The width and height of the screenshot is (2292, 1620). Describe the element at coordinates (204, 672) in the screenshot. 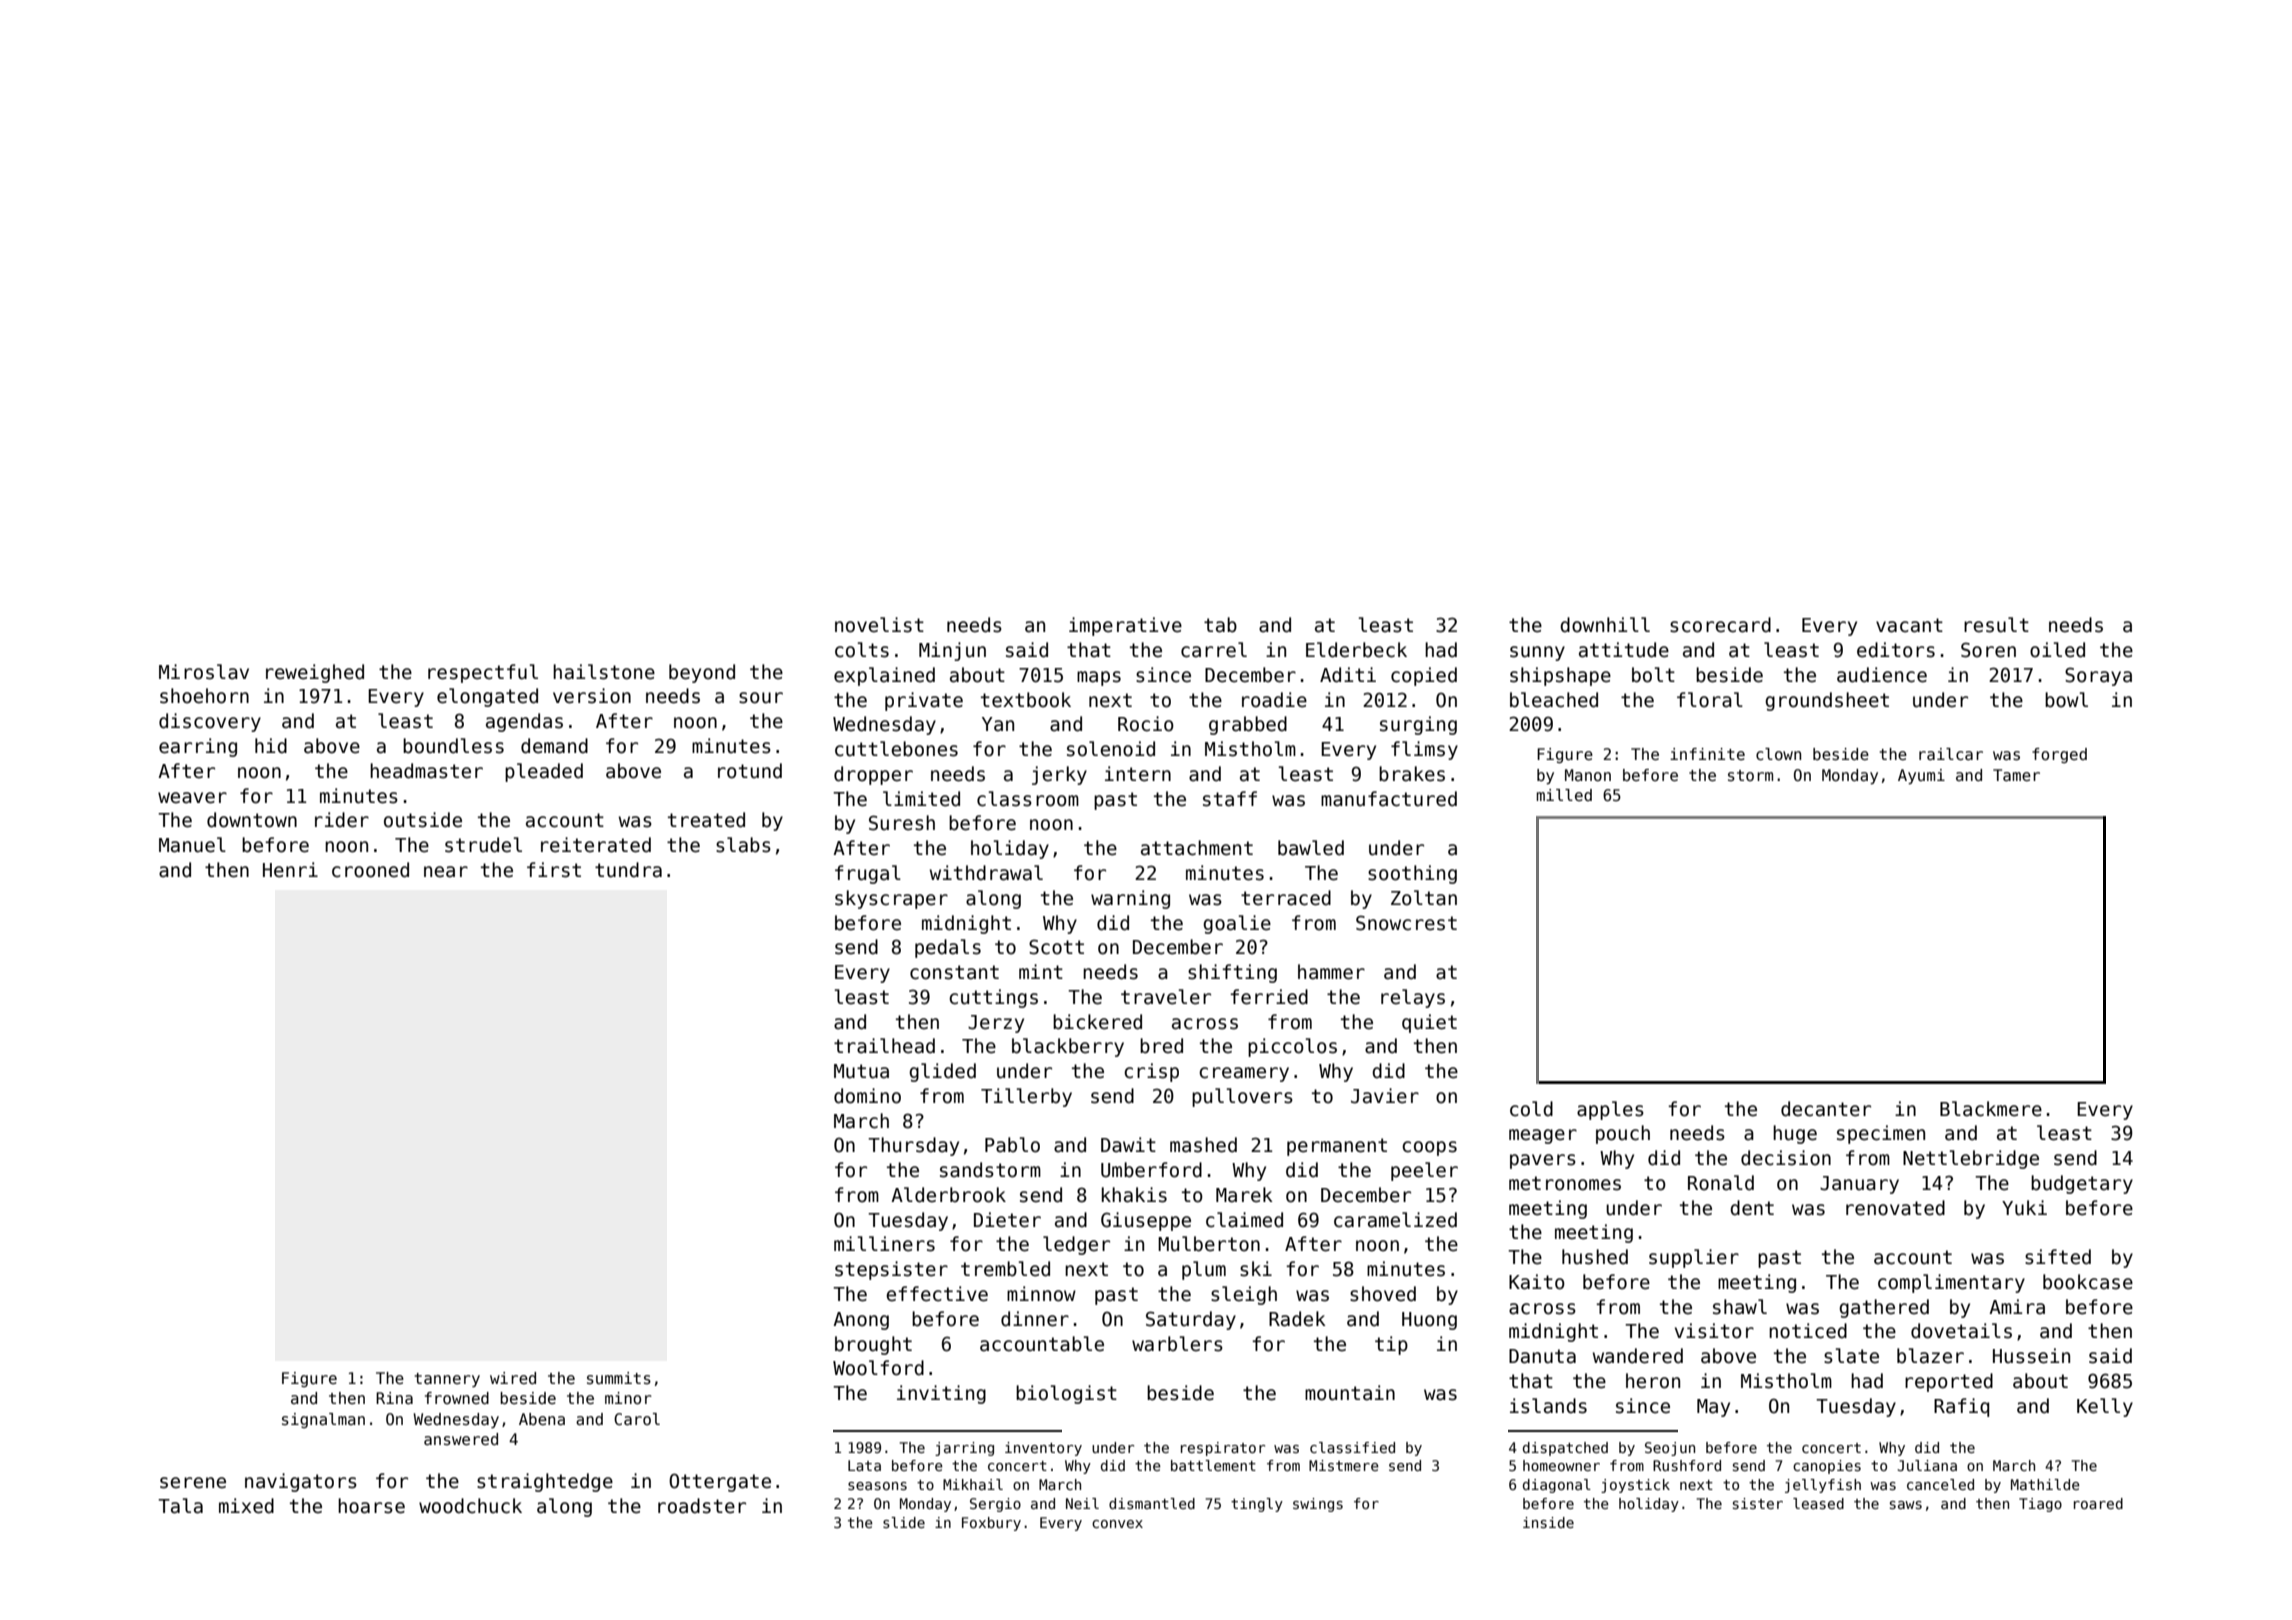

I see `Miroslav` at that location.
